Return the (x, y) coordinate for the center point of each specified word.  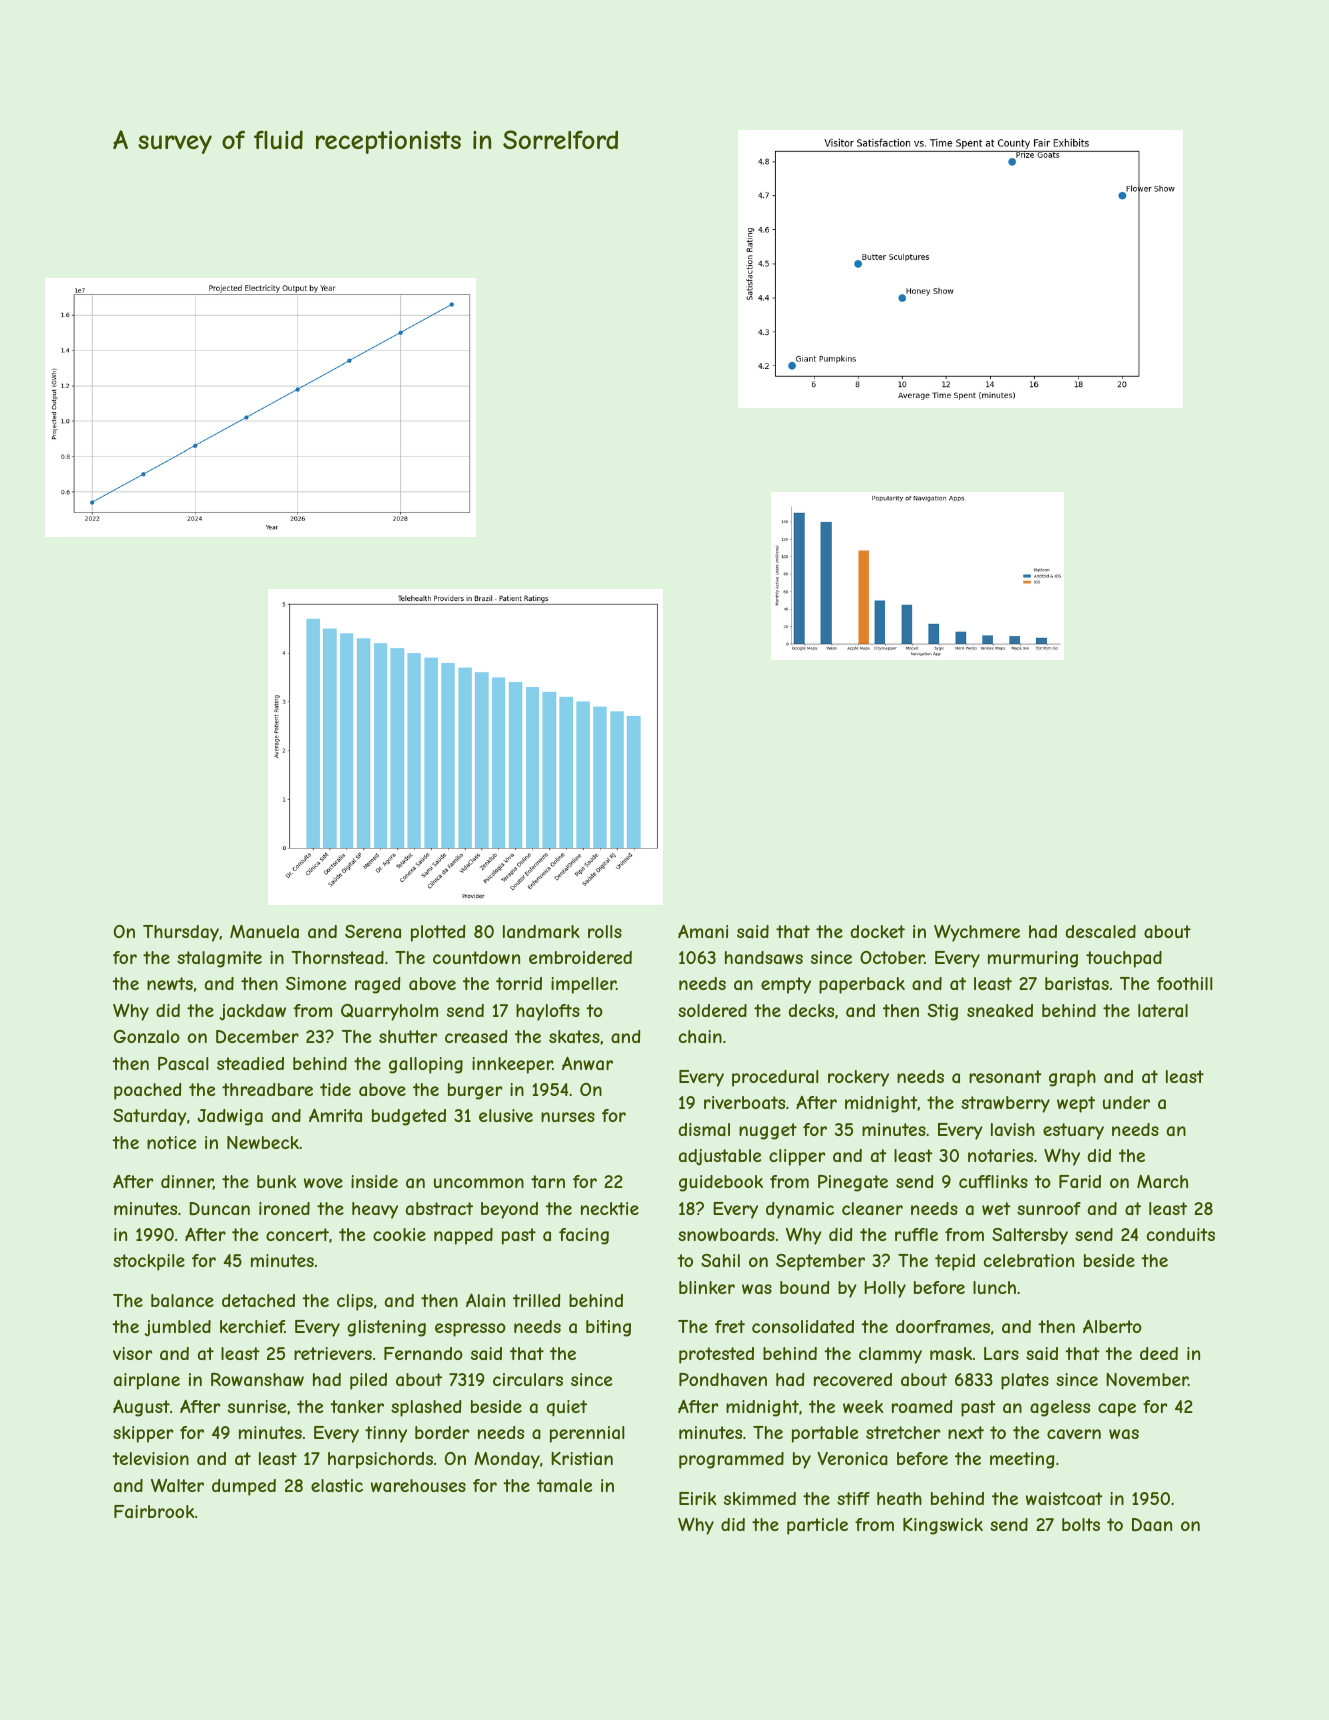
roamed (922, 1406)
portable (825, 1434)
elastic (337, 1485)
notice (171, 1142)
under (1126, 1102)
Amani (703, 931)
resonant (1005, 1076)
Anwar (587, 1063)
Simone (316, 983)
